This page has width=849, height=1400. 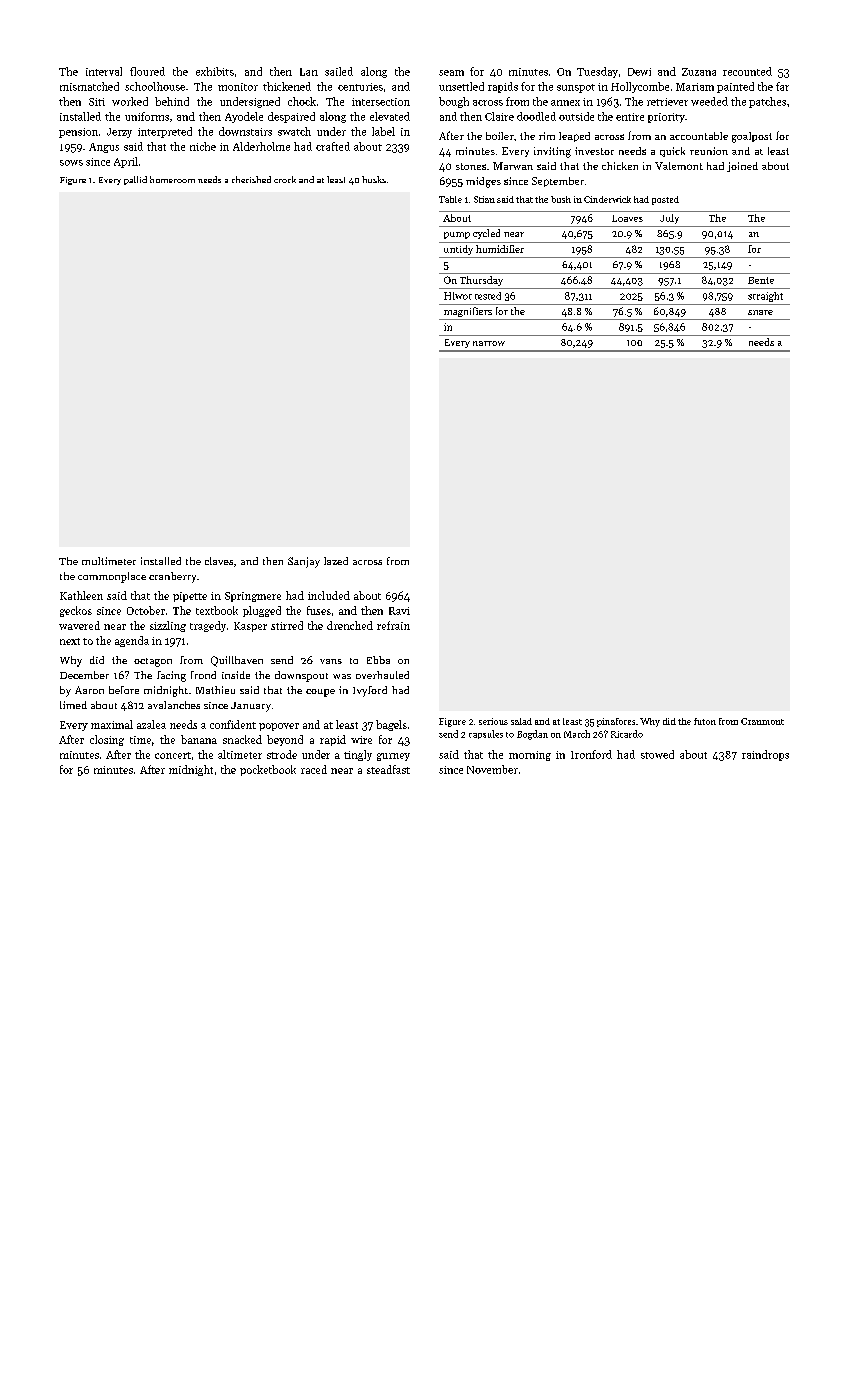 I want to click on sailed, so click(x=339, y=71).
